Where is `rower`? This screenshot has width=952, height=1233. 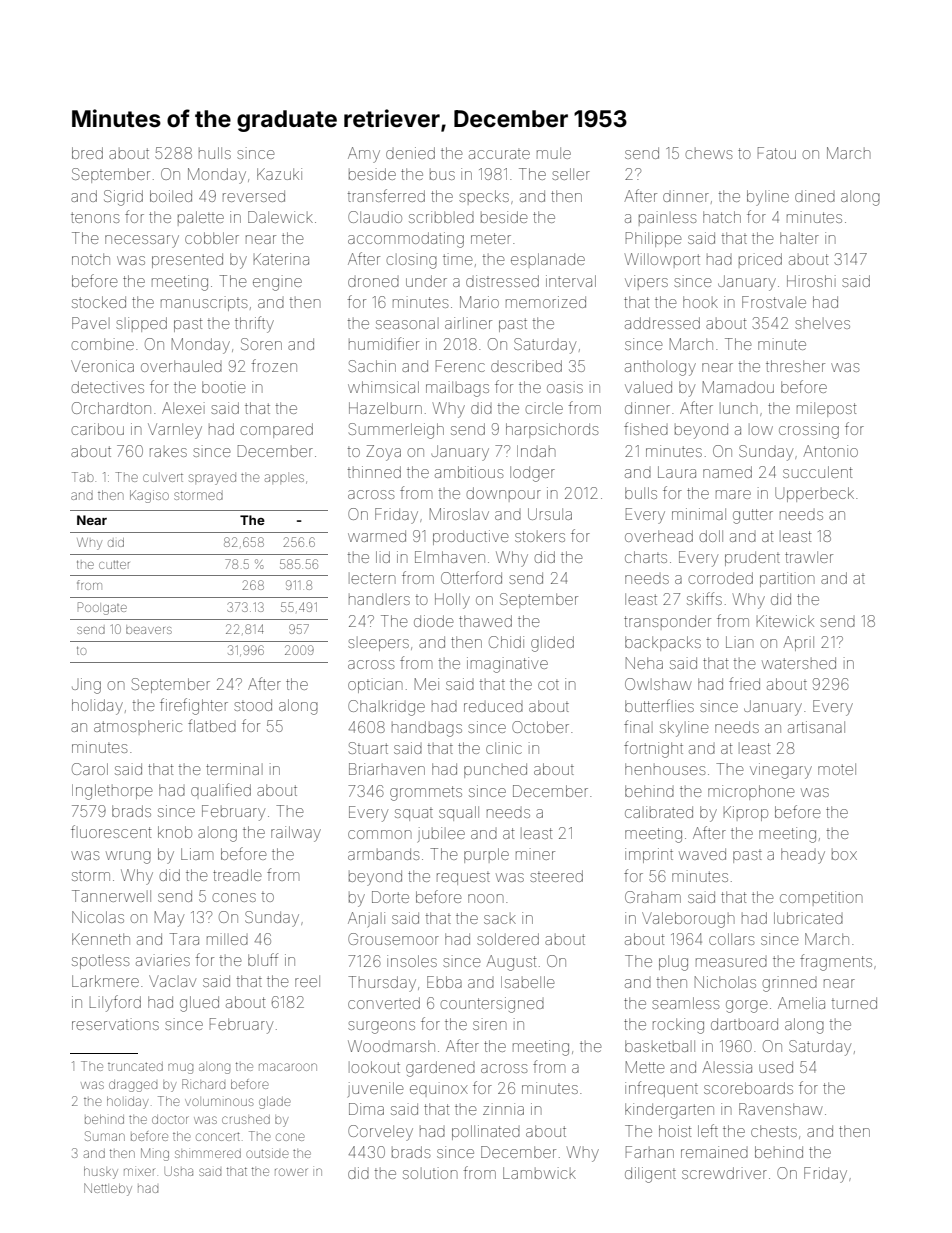
rower is located at coordinates (291, 1172).
